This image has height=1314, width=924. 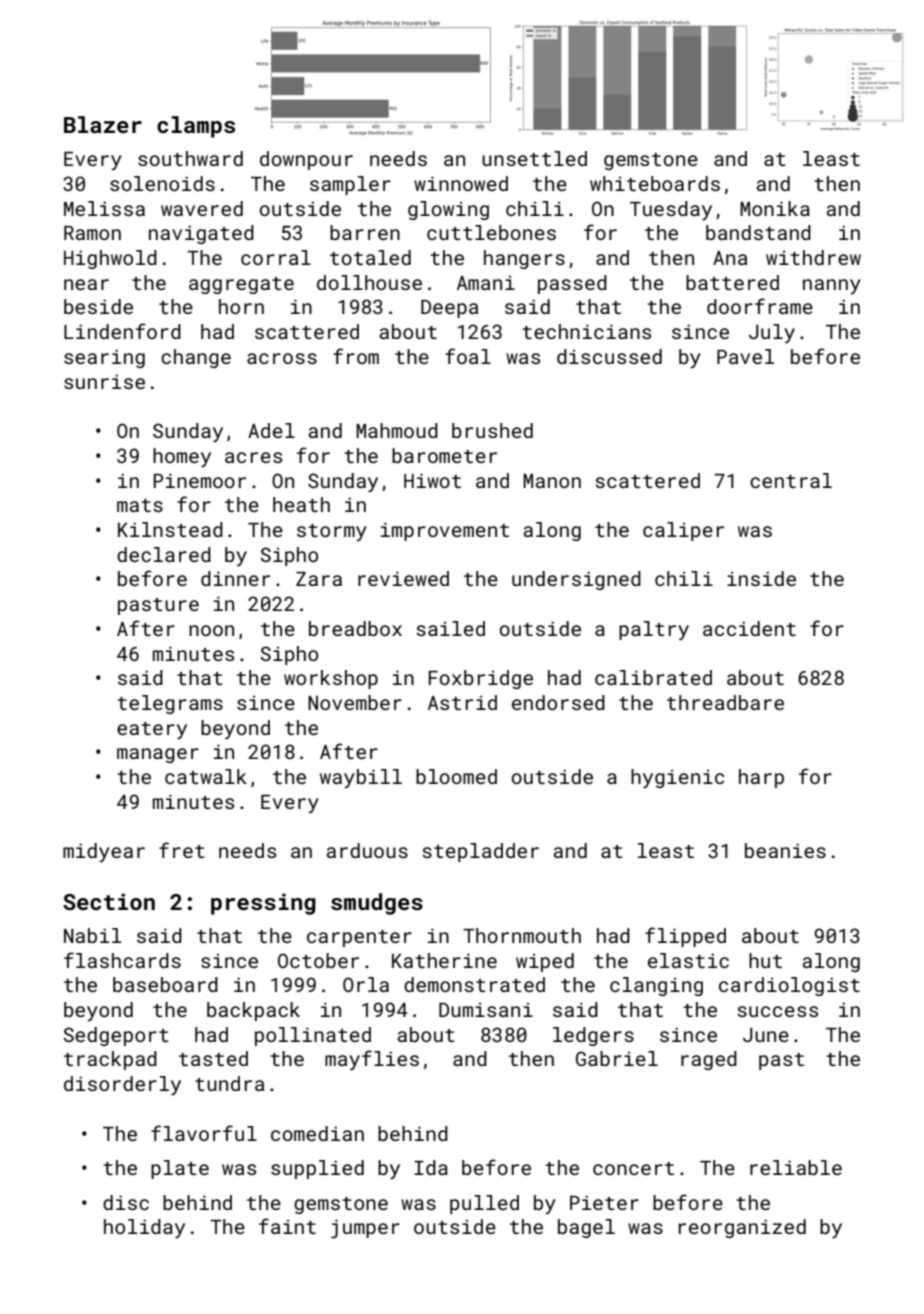 I want to click on Foxbridge, so click(x=481, y=679).
